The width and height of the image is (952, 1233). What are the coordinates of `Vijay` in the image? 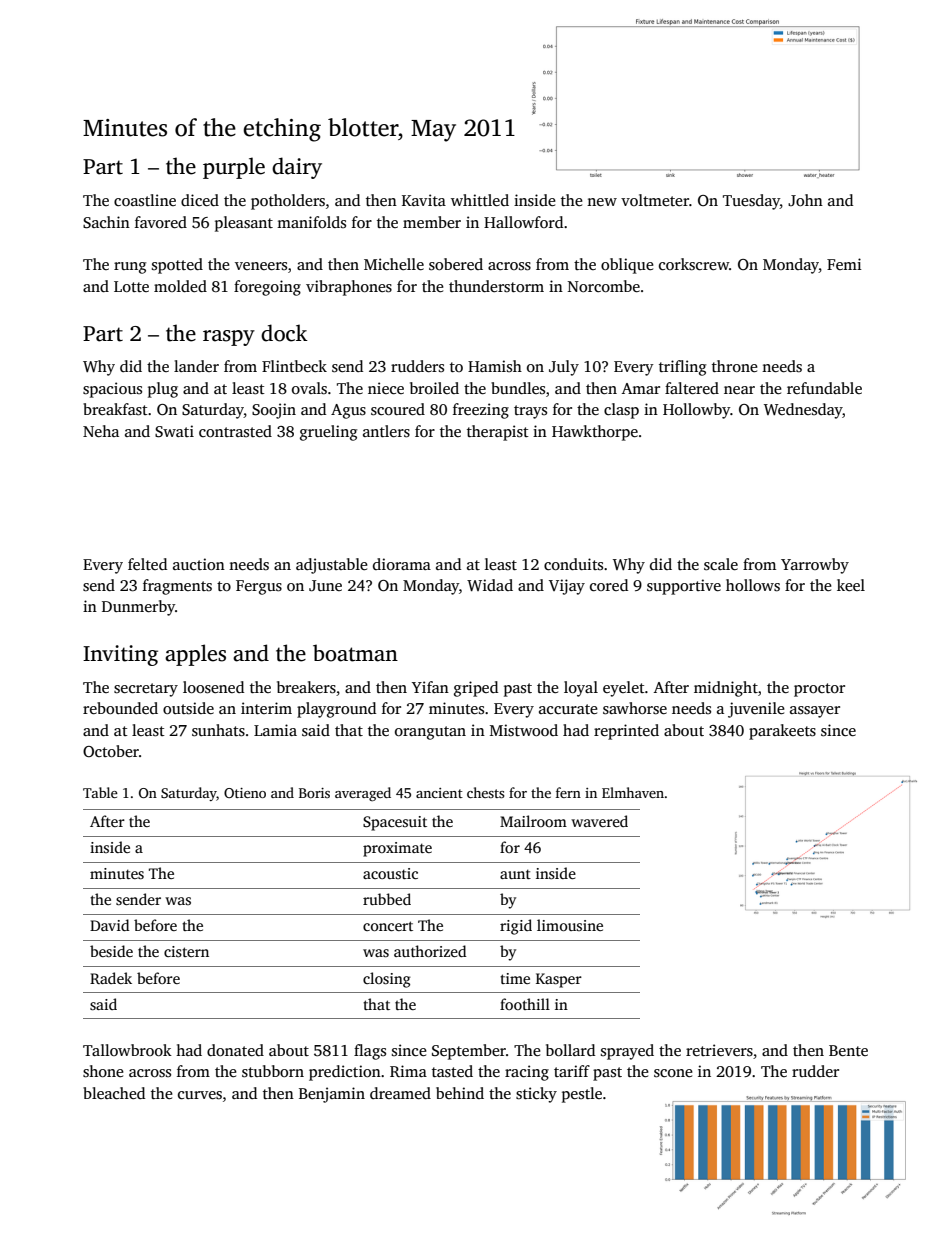 It's located at (567, 587).
